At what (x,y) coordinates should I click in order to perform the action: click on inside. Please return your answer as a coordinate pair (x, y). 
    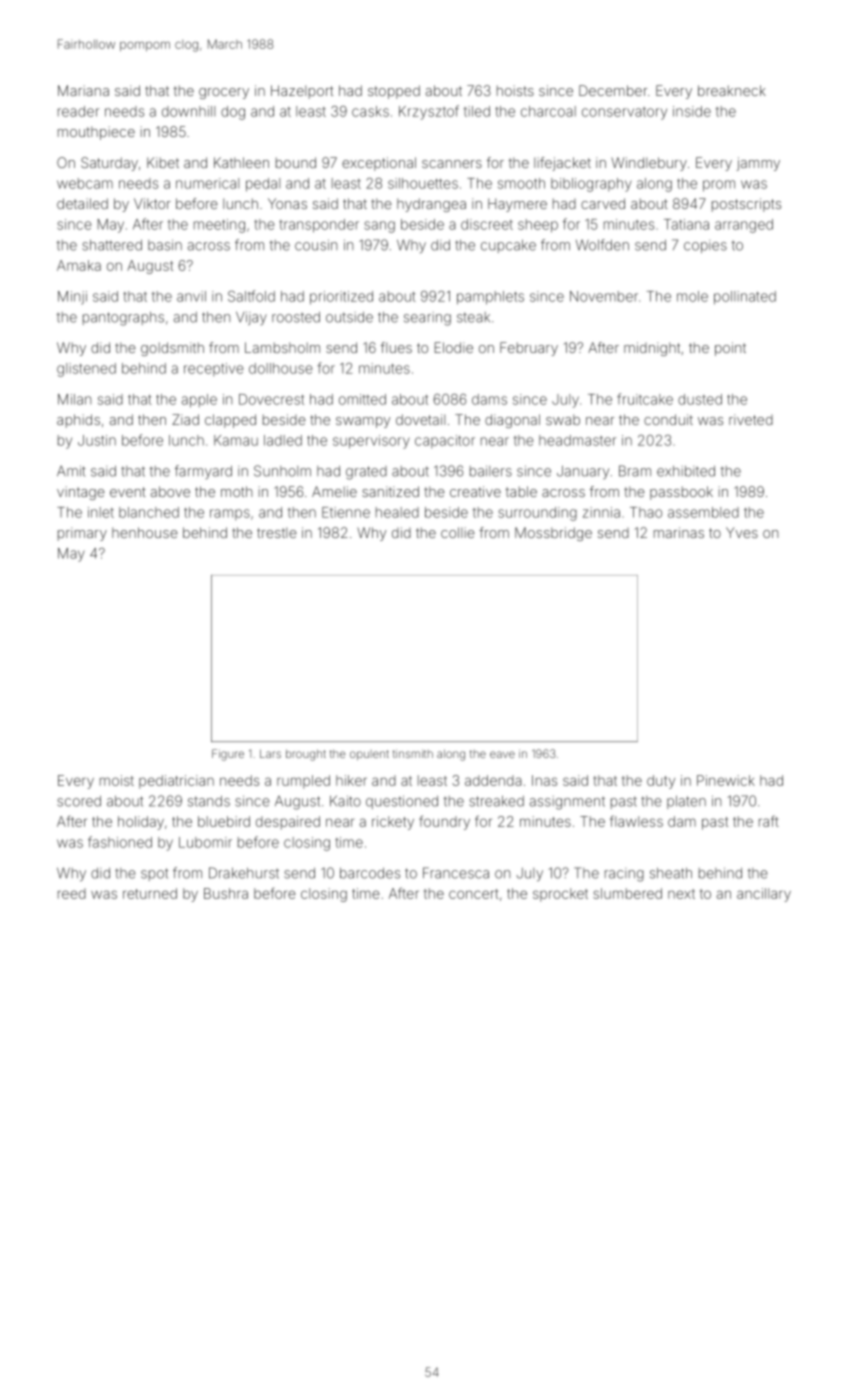
    Looking at the image, I should click on (692, 111).
